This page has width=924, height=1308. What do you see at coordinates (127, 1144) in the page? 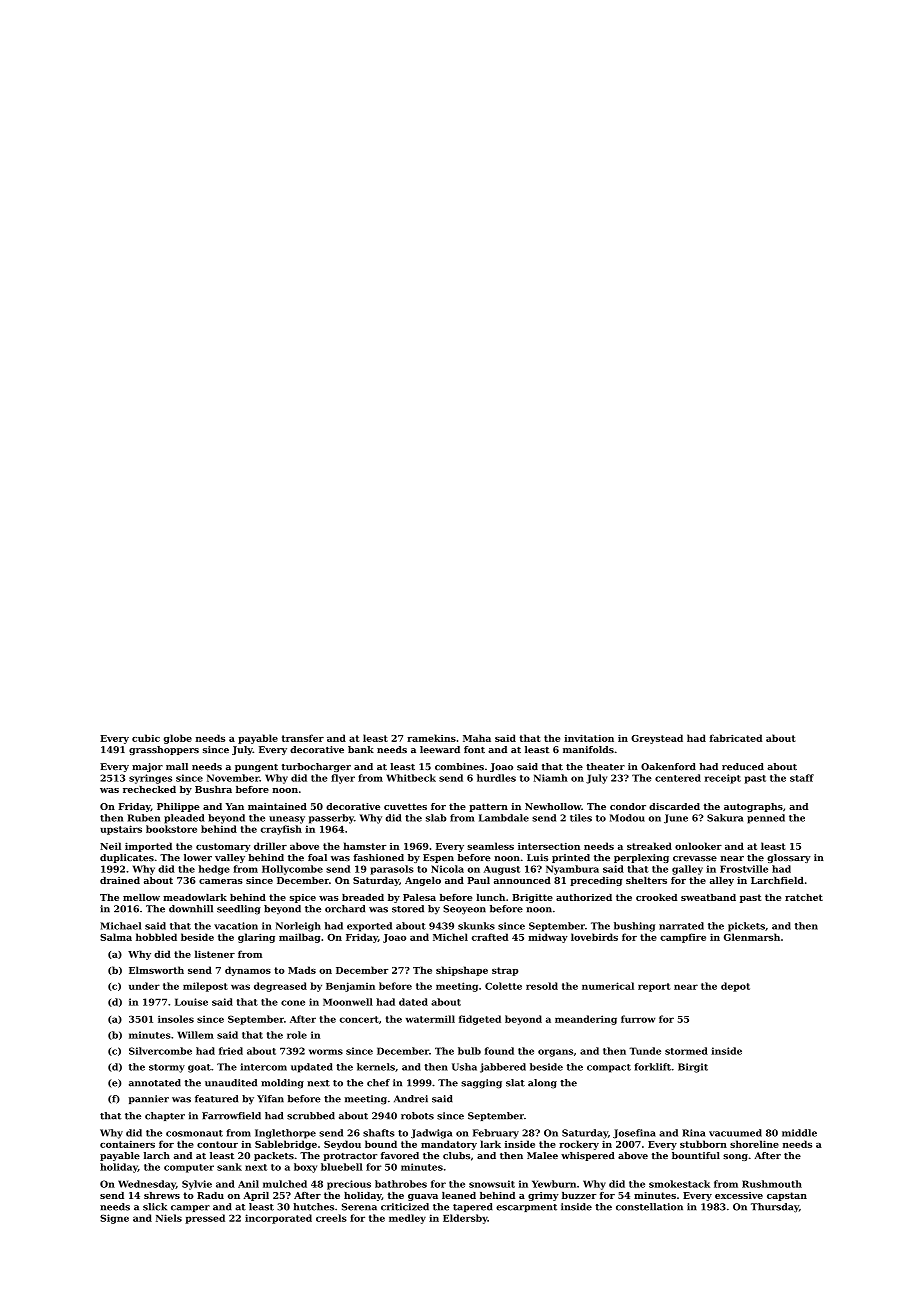
I see `containers` at bounding box center [127, 1144].
